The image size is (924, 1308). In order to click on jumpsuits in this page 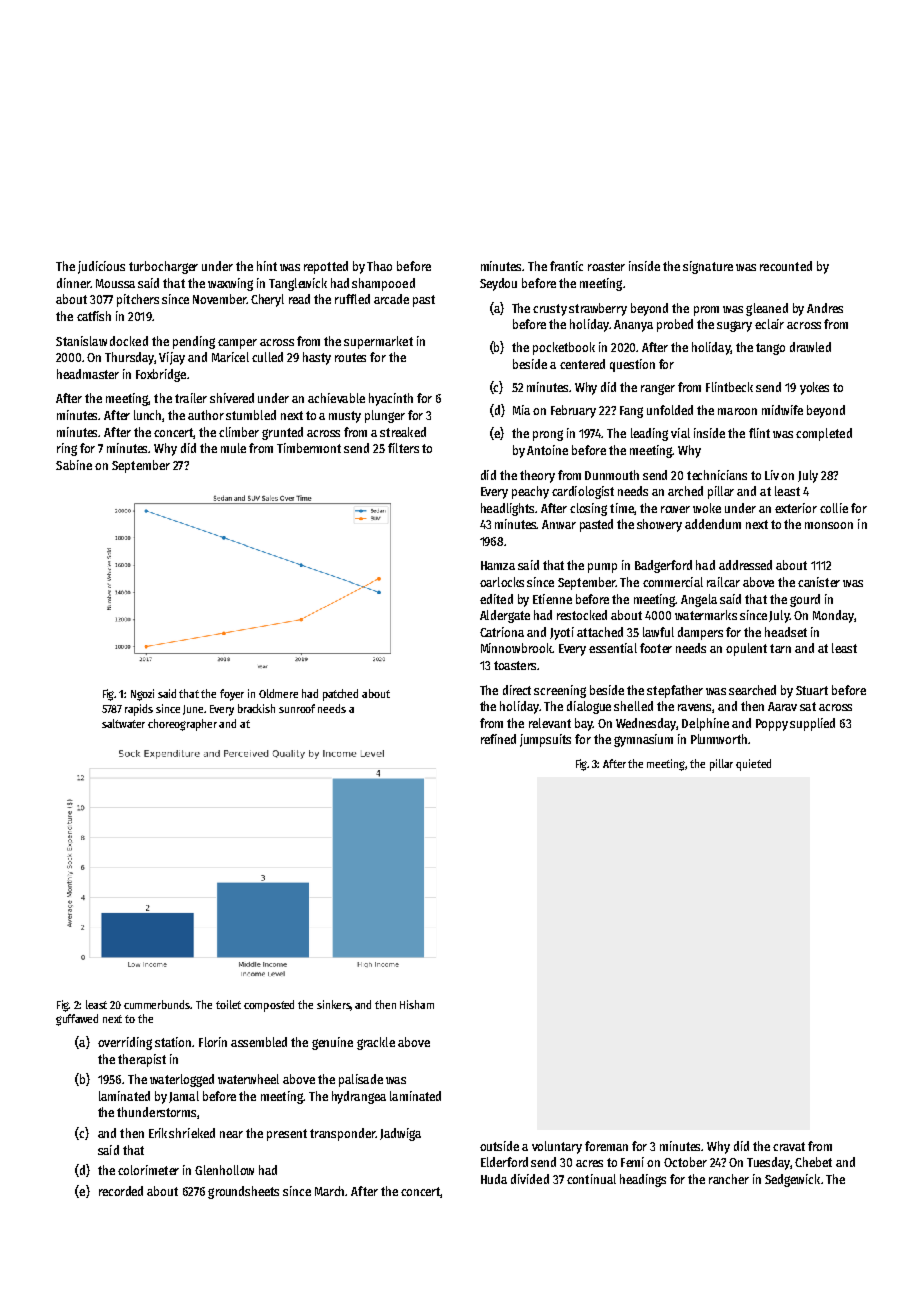, I will do `click(545, 740)`.
